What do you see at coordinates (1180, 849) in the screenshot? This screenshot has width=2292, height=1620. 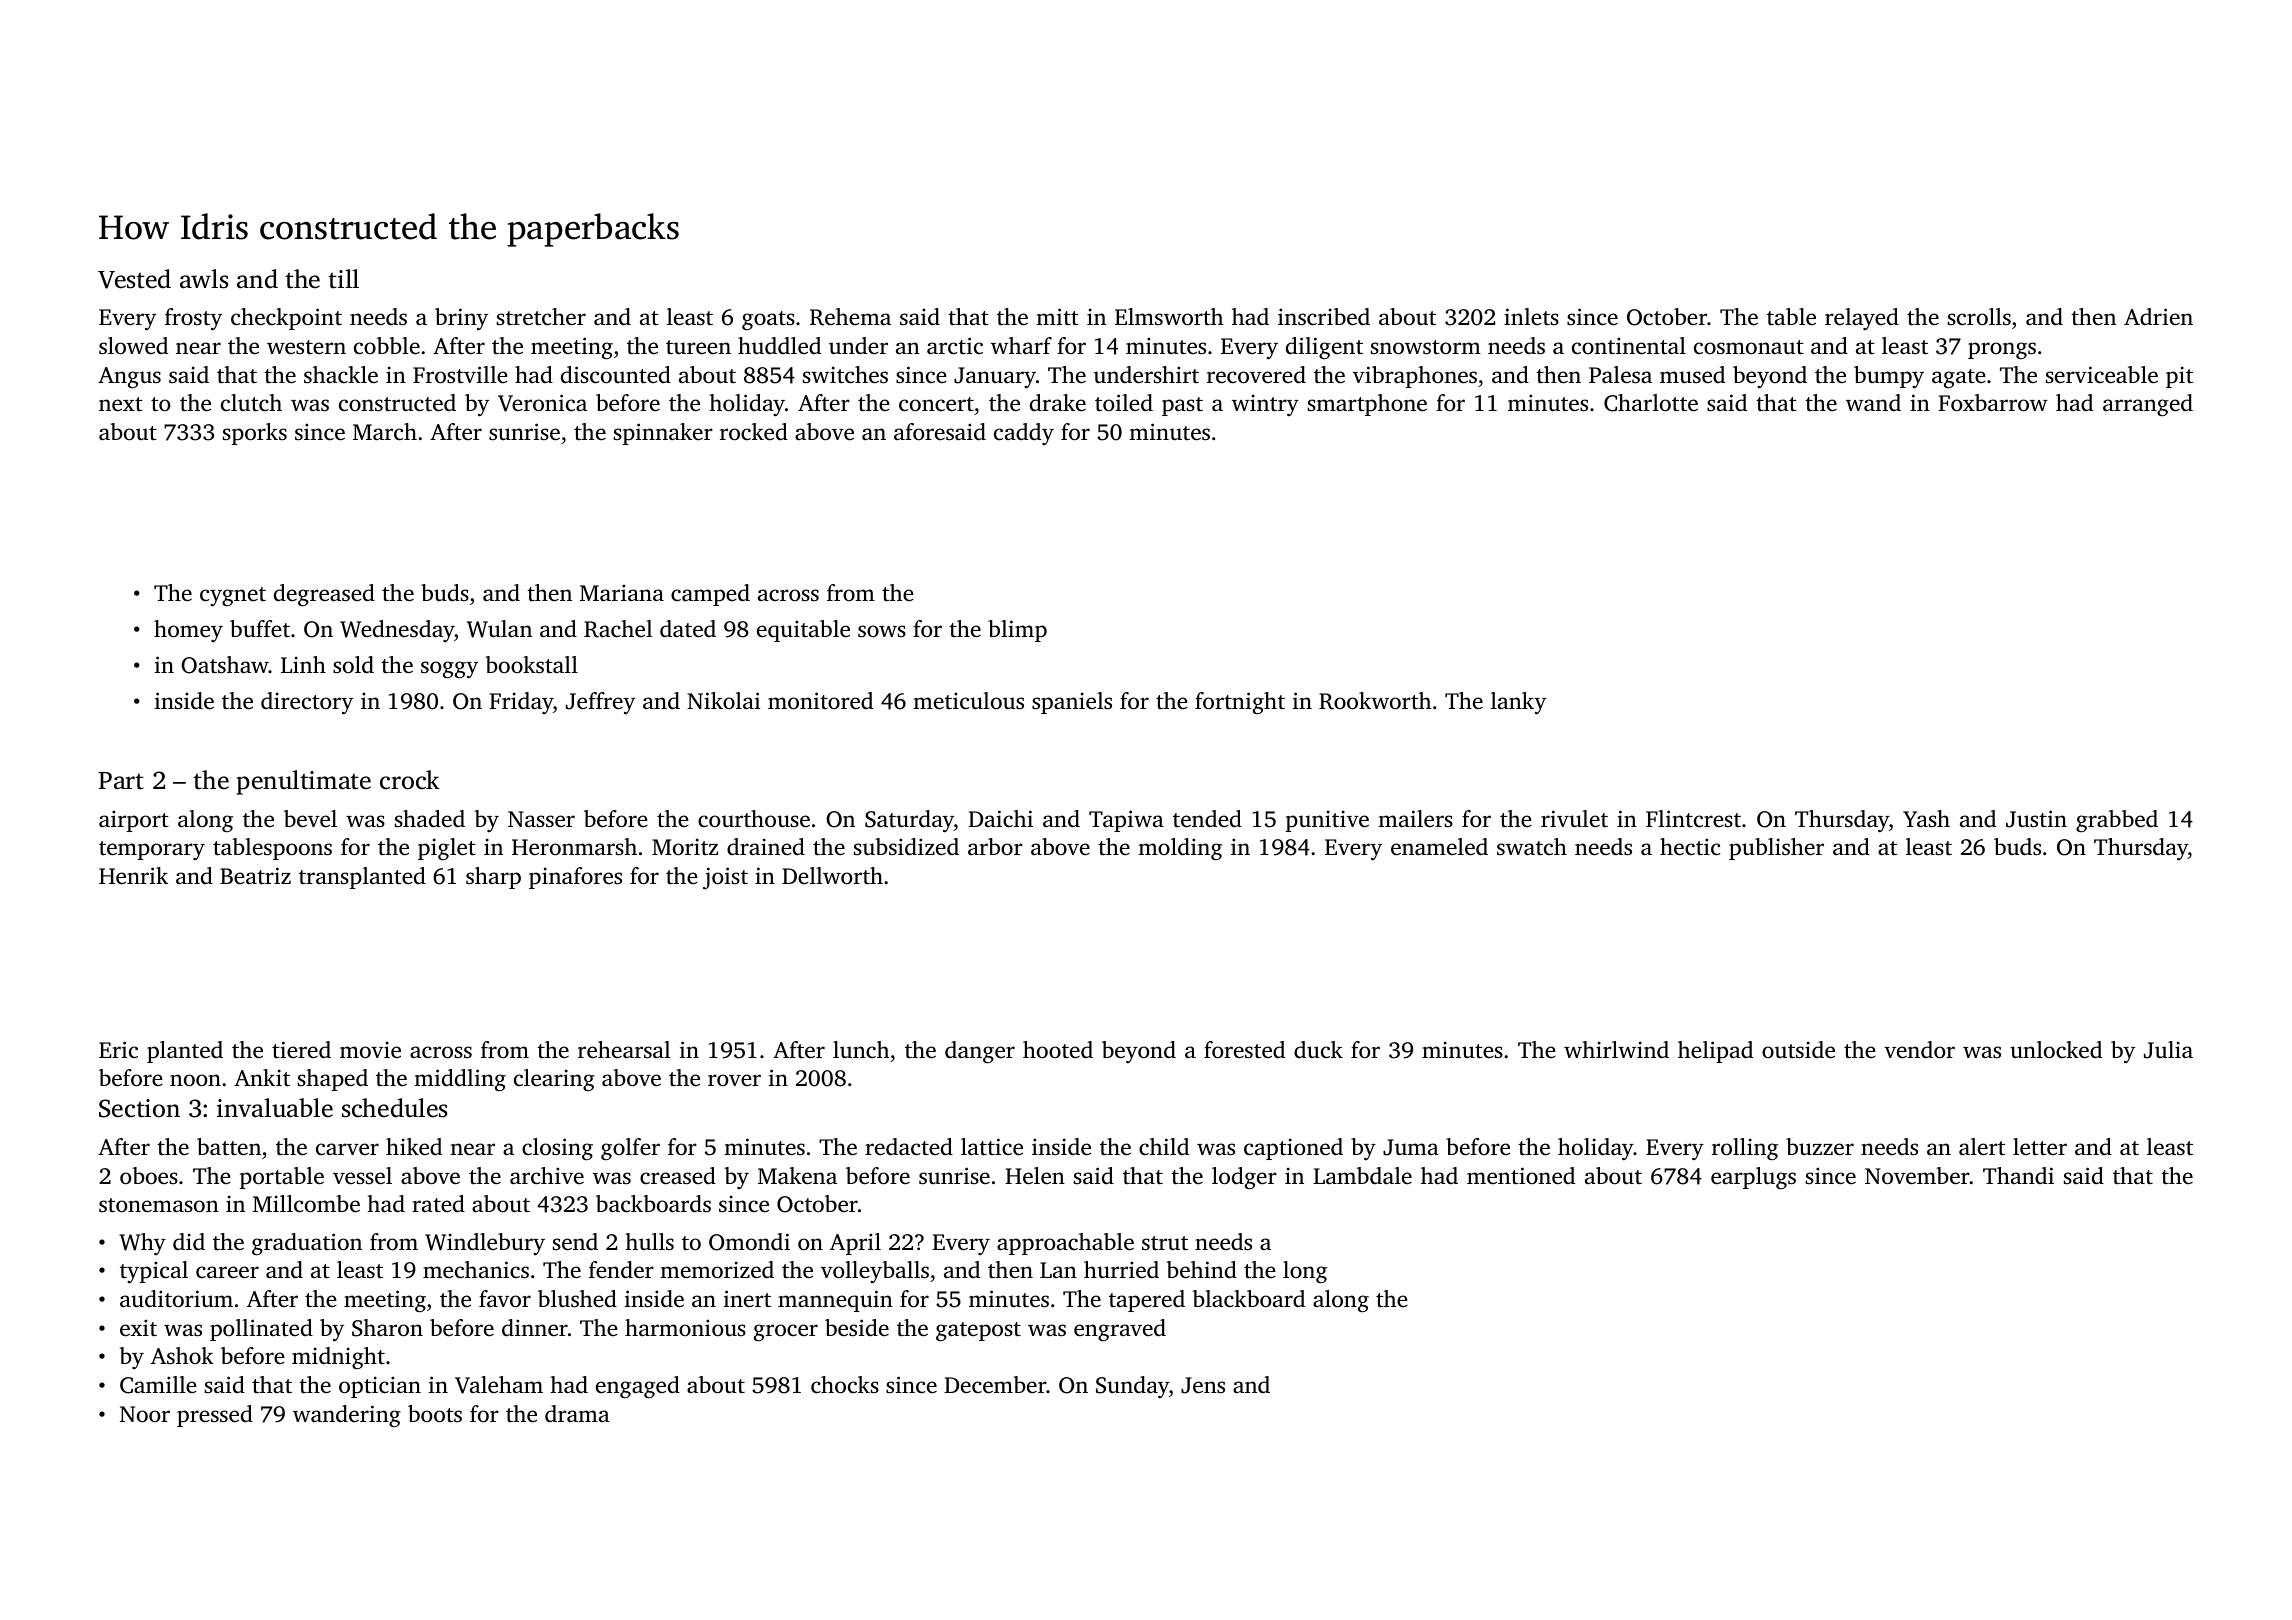 I see `molding` at bounding box center [1180, 849].
